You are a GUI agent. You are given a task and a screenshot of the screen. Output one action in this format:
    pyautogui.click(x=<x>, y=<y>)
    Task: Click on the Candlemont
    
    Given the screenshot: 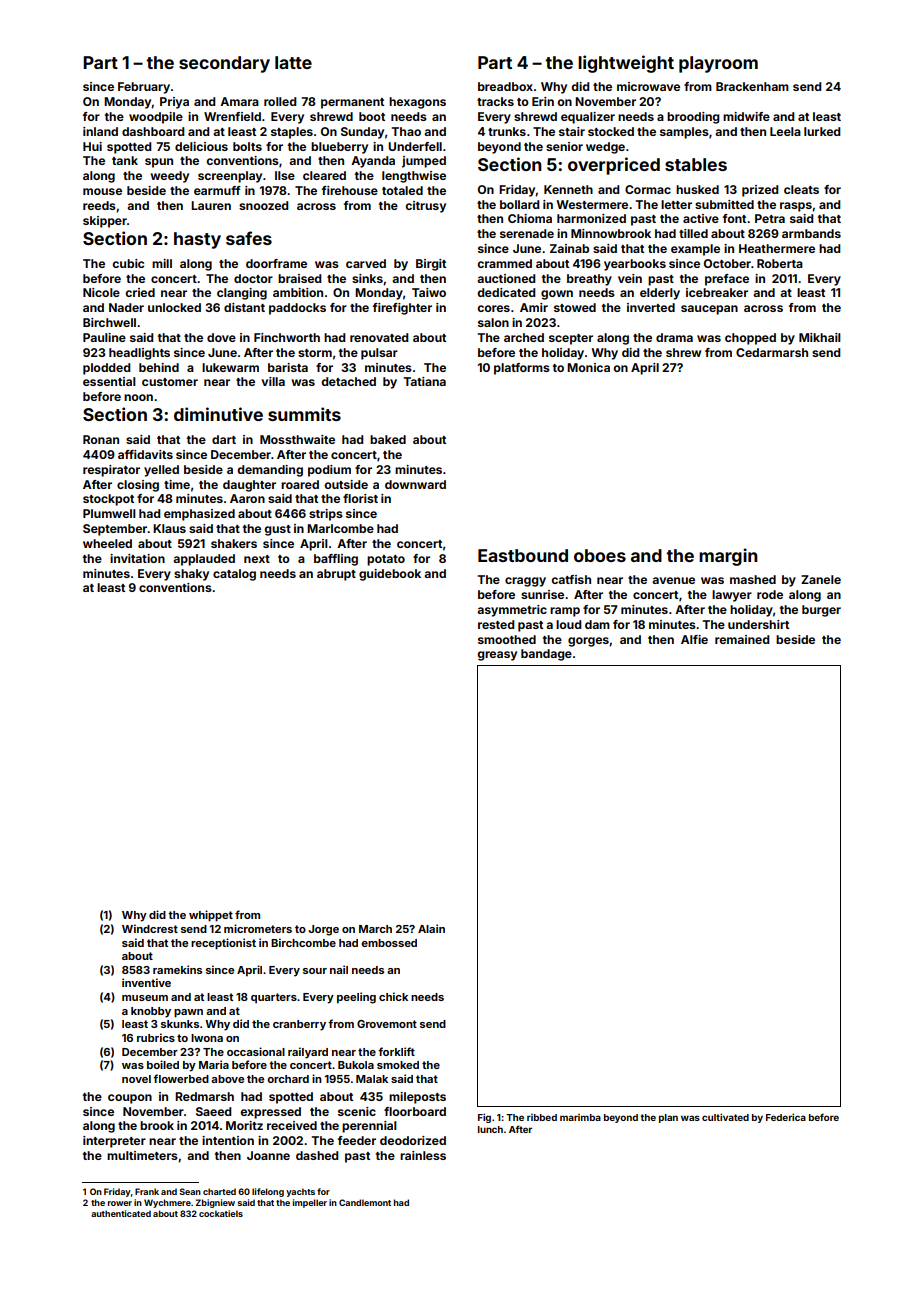 What is the action you would take?
    pyautogui.click(x=365, y=1202)
